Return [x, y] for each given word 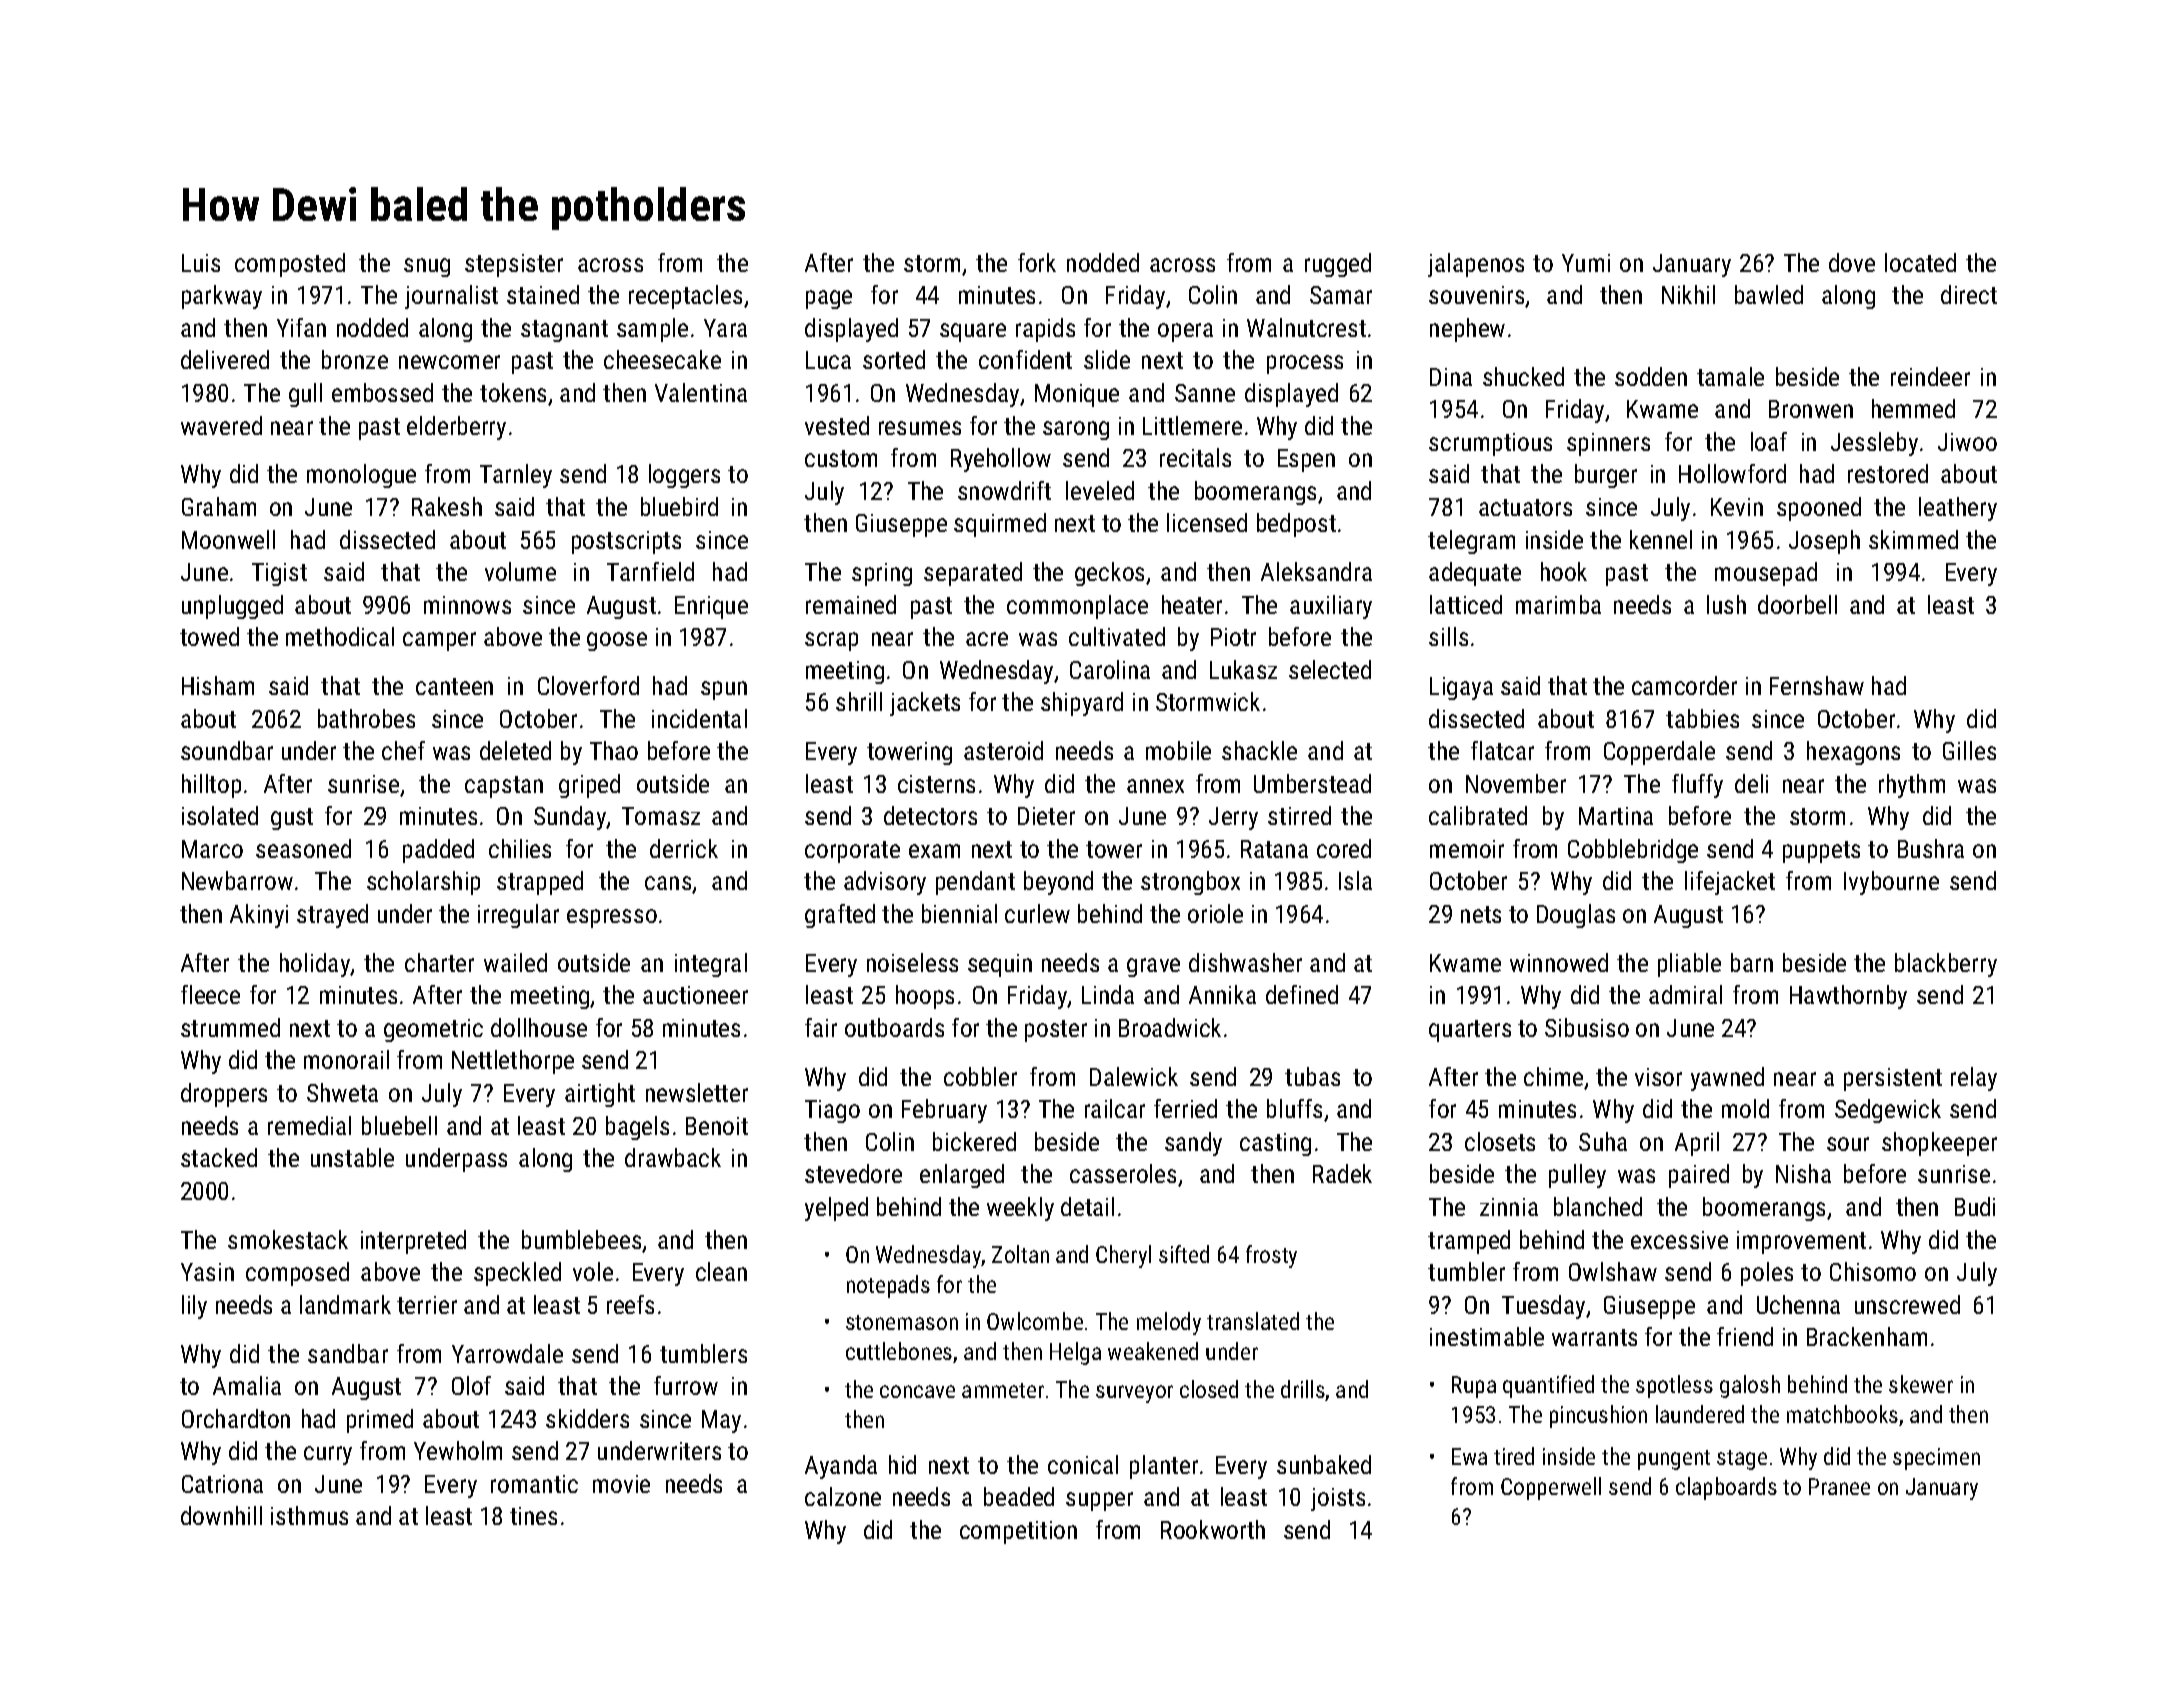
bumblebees [581, 1239]
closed [1209, 1389]
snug [427, 267]
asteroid [1003, 750]
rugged [1338, 265]
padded [438, 851]
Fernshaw [1817, 685]
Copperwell [1551, 1488]
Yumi [1586, 263]
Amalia [247, 1385]
